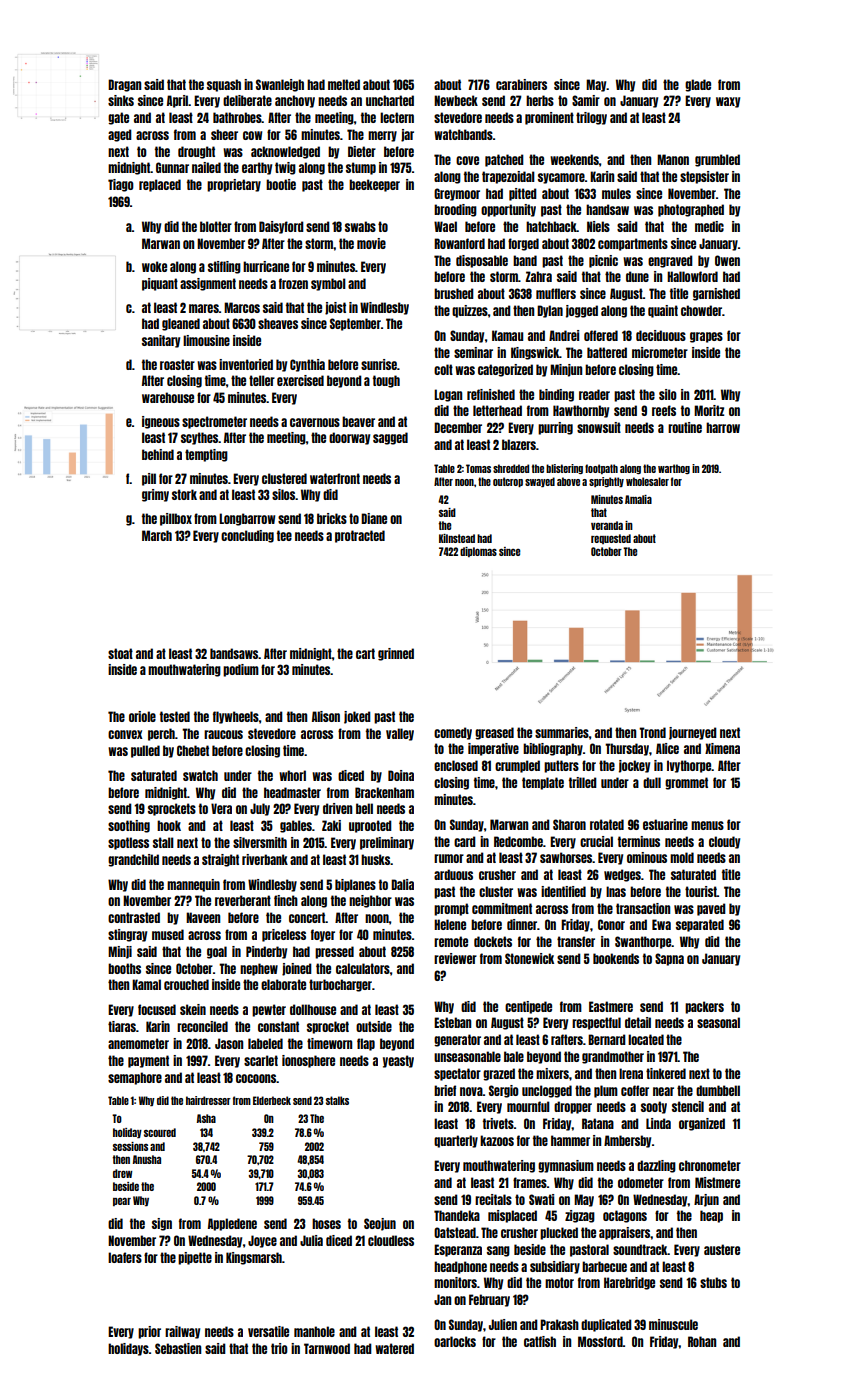  I want to click on Inas, so click(616, 891).
